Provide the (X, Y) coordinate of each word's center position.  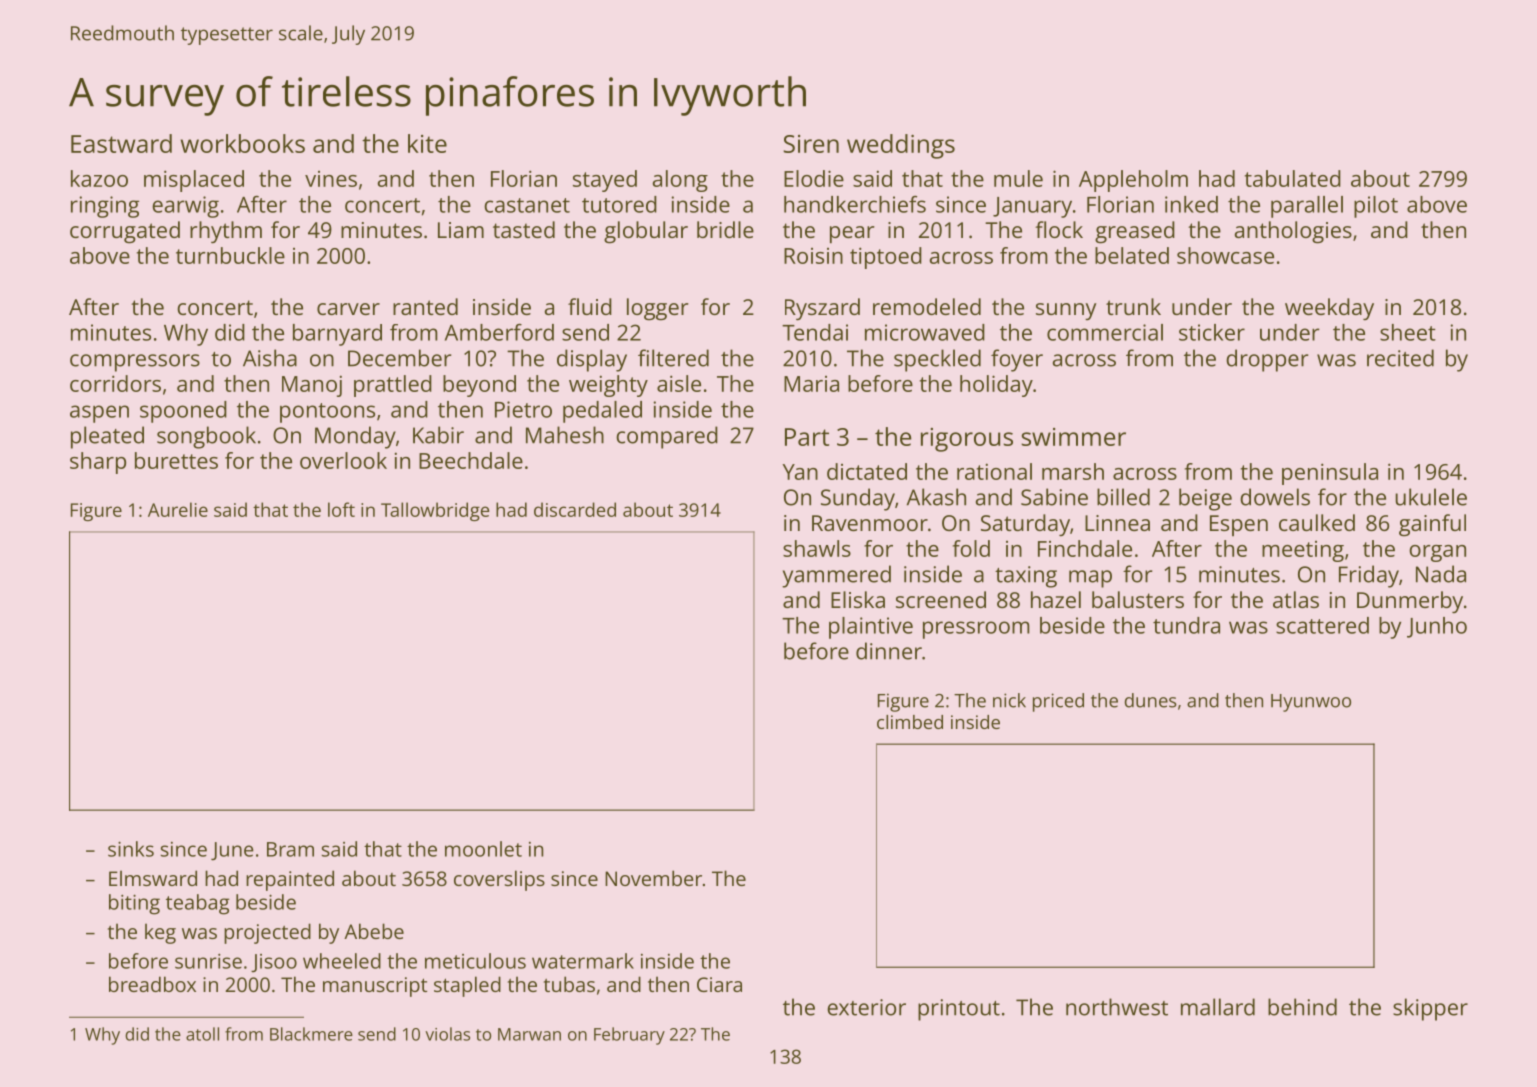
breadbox (152, 984)
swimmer (1073, 437)
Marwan (529, 1034)
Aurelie (178, 509)
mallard (1218, 1007)
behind (1302, 1007)
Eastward (121, 143)
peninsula (1330, 474)
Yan (800, 472)
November (653, 878)
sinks (131, 849)
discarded (575, 509)
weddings (901, 146)
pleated (107, 437)
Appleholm (1133, 181)
